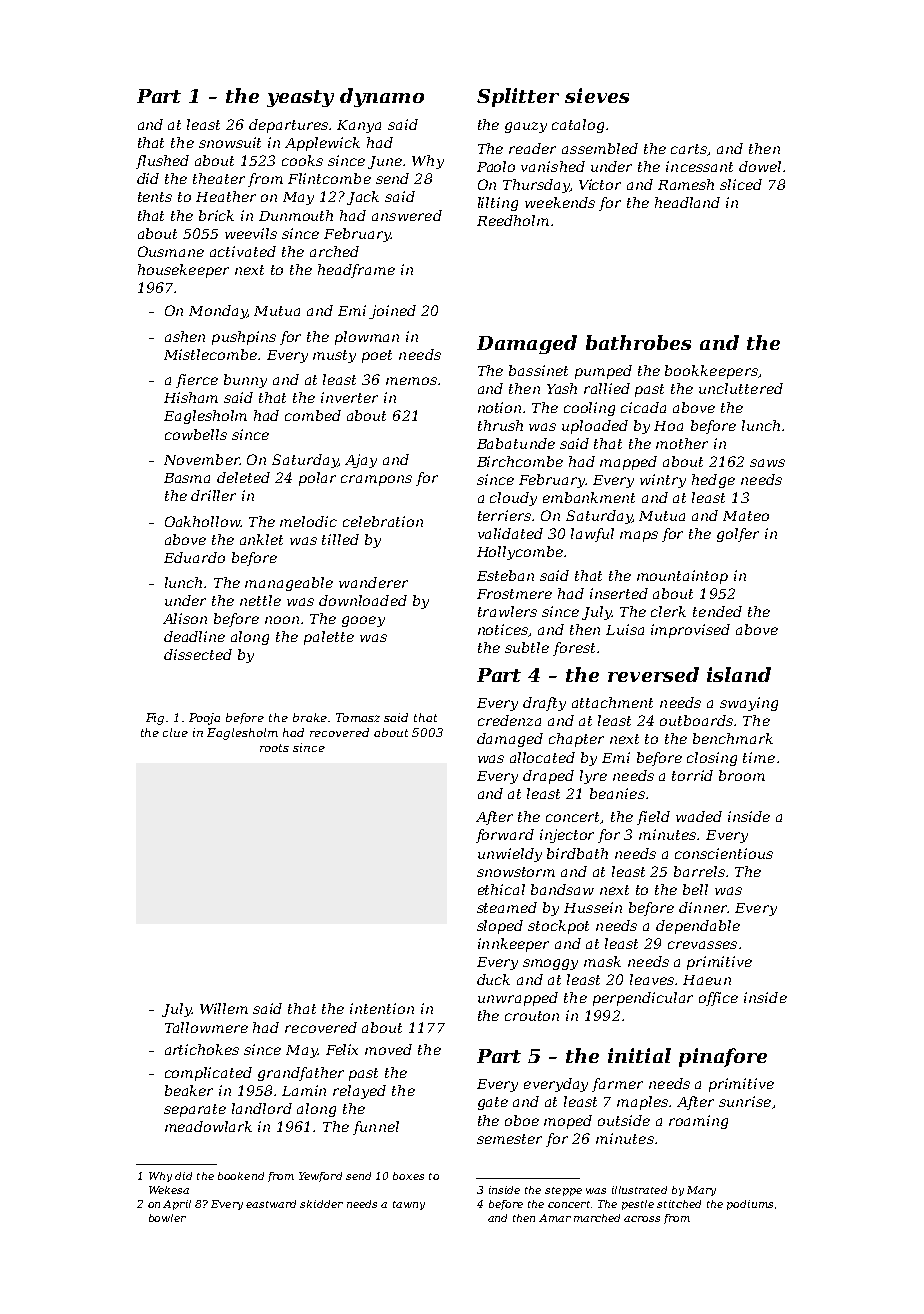 This image has width=924, height=1314. What do you see at coordinates (741, 388) in the image?
I see `uncluttered` at bounding box center [741, 388].
